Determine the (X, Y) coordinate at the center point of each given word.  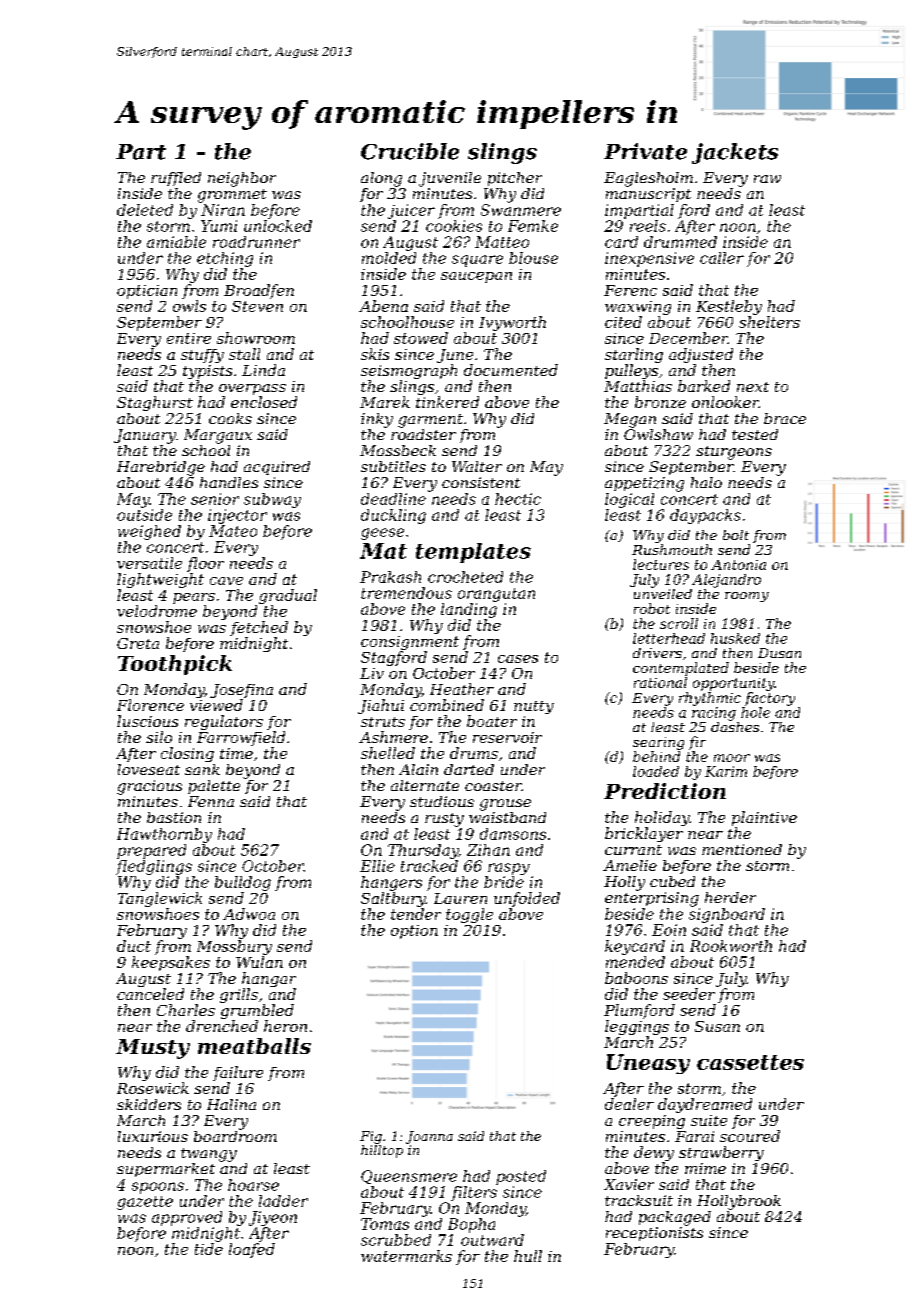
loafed (252, 1250)
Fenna (211, 801)
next (753, 387)
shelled (388, 753)
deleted (145, 210)
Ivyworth (512, 323)
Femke (533, 226)
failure (238, 1073)
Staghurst (155, 403)
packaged (675, 1218)
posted (521, 1177)
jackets (735, 153)
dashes (735, 727)
